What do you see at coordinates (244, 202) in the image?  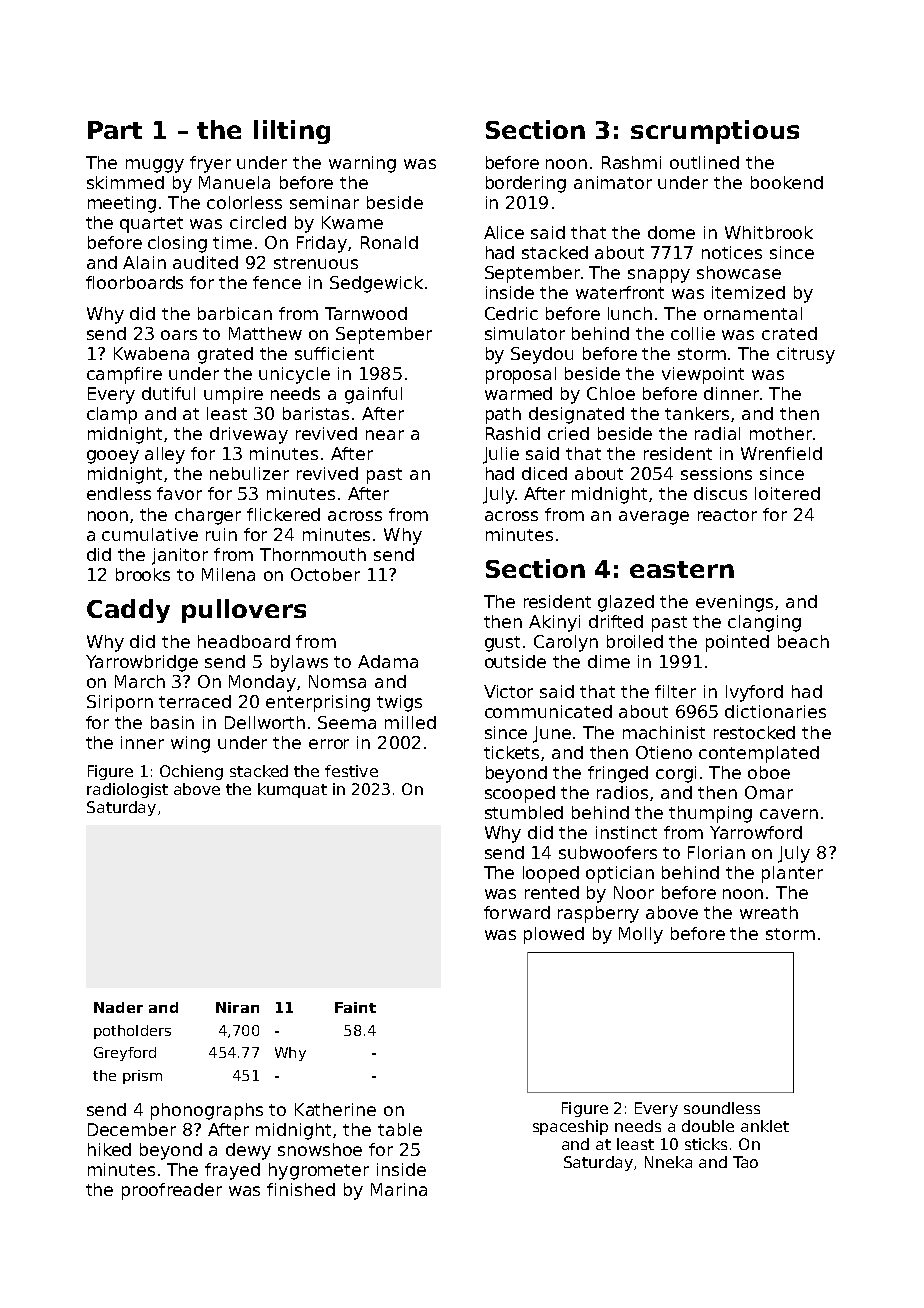 I see `colorless` at bounding box center [244, 202].
